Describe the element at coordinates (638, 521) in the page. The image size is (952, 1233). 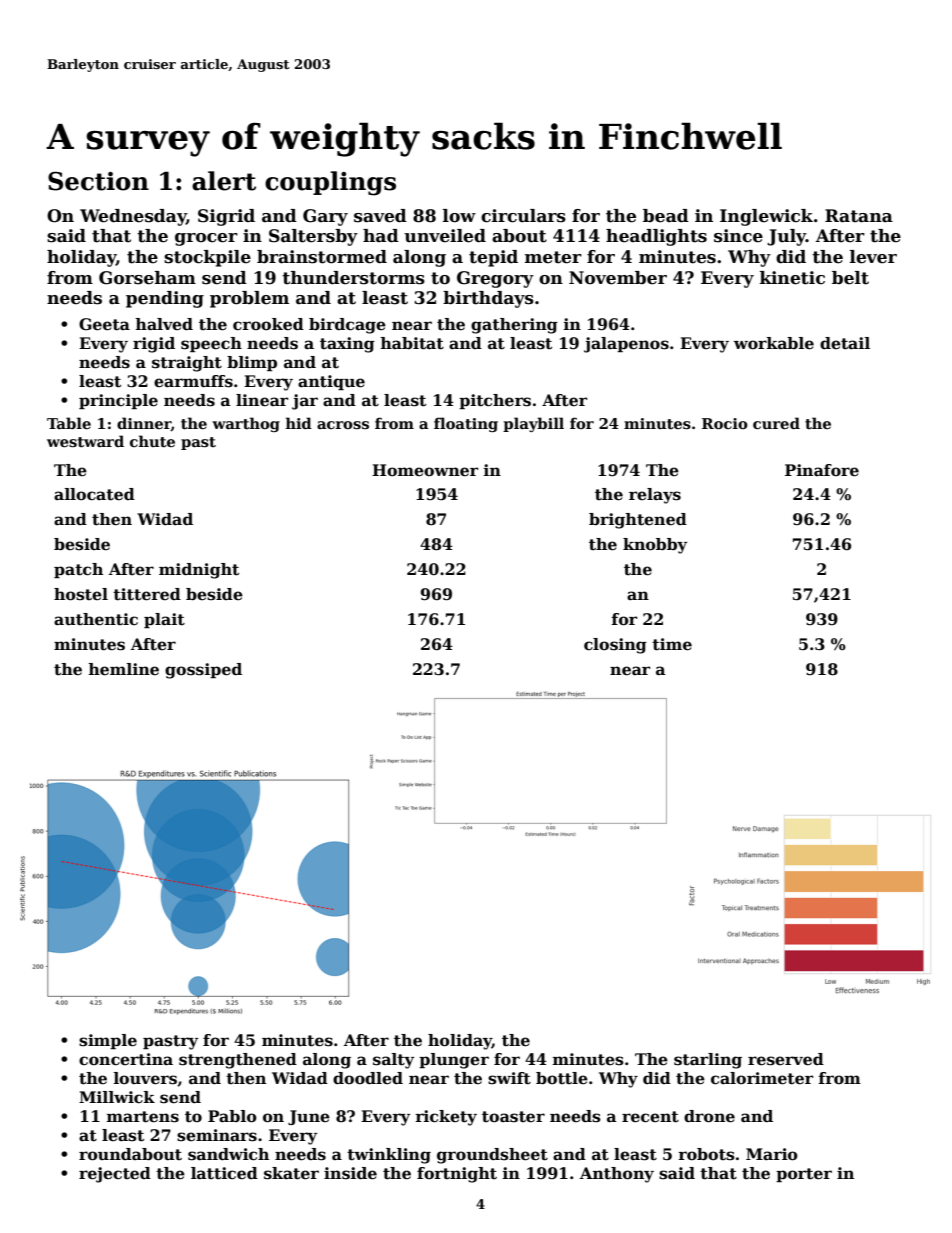
I see `brightened` at that location.
